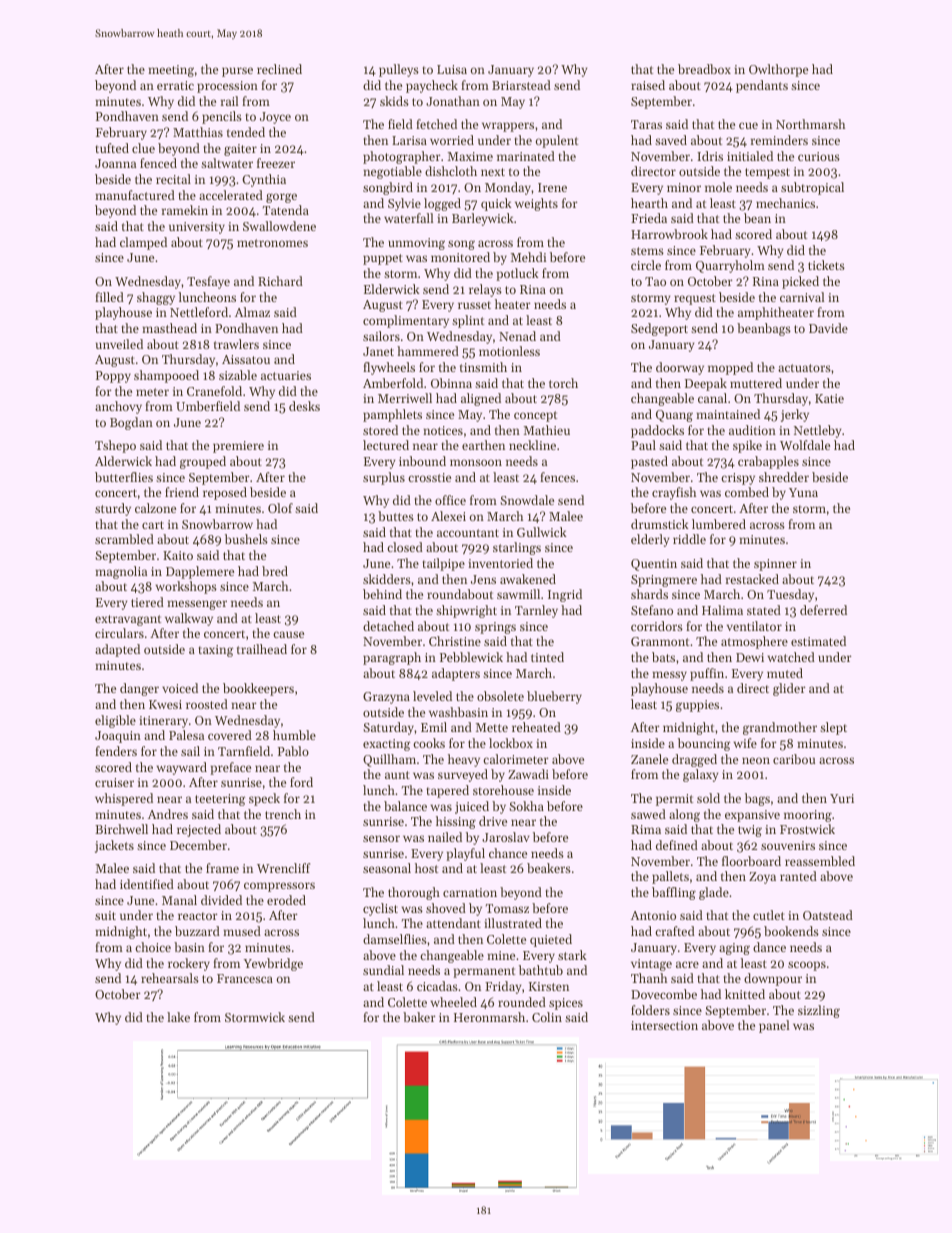  Describe the element at coordinates (197, 605) in the screenshot. I see `messenger` at that location.
